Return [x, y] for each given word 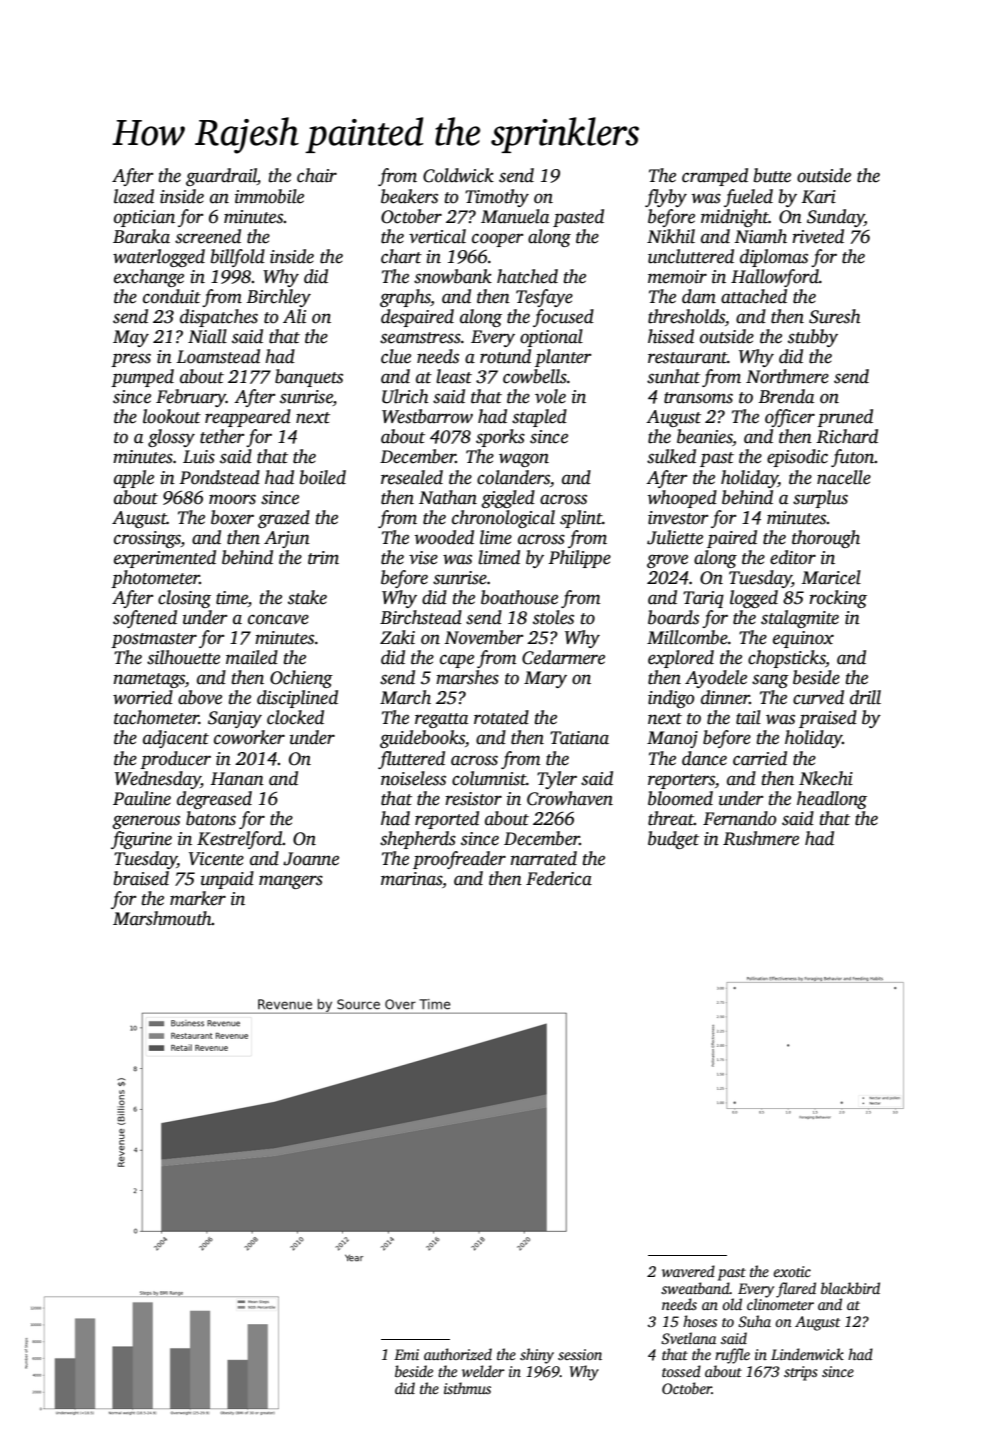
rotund [505, 356]
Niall [207, 336]
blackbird [850, 1288]
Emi [406, 1354]
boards [673, 617]
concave [278, 619]
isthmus [467, 1388]
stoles [553, 617]
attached [754, 296]
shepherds [418, 840]
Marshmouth [162, 918]
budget [673, 840]
